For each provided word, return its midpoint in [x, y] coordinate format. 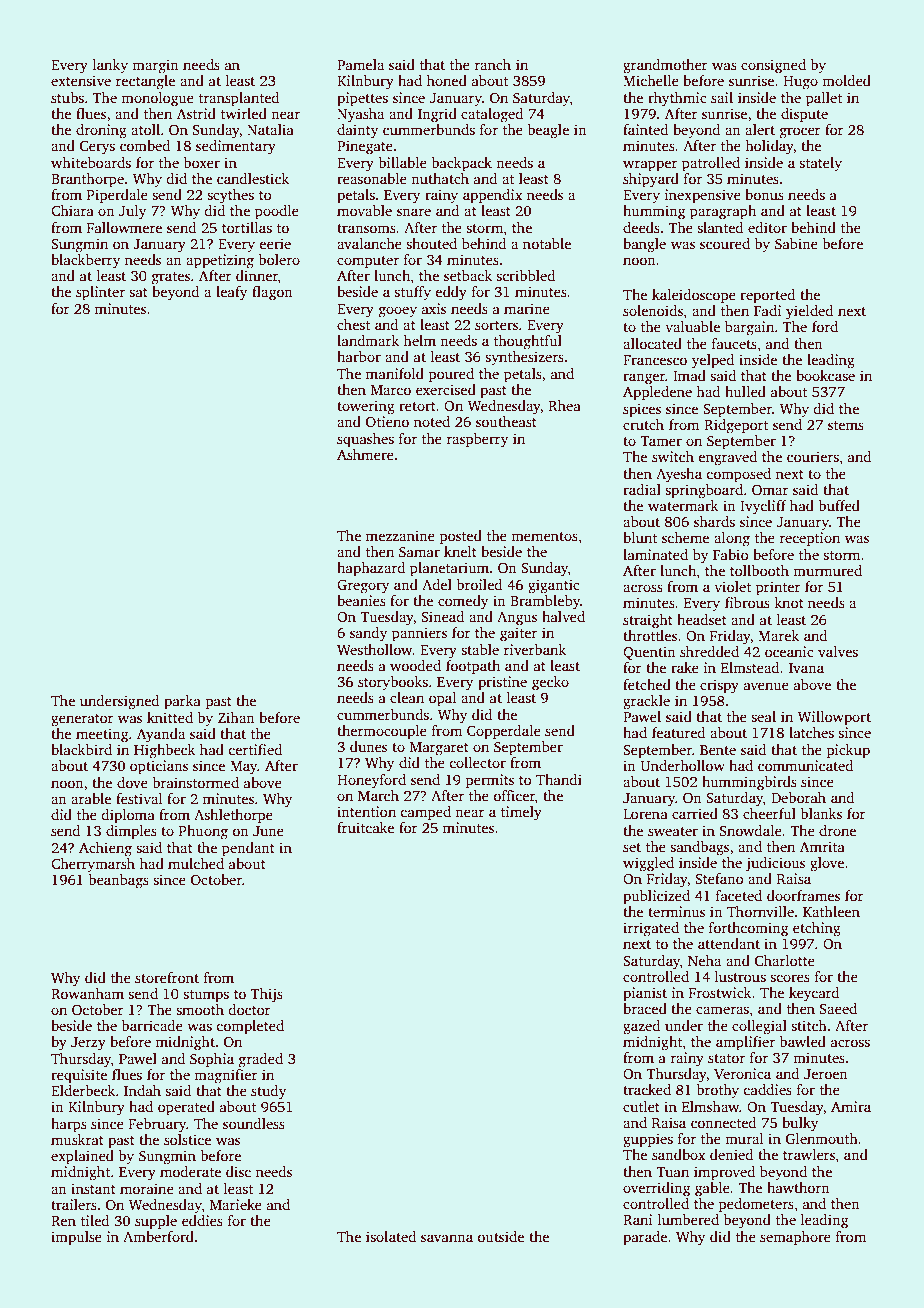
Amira [851, 1106]
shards [714, 521]
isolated [391, 1236]
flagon [272, 293]
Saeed [838, 1008]
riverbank [535, 649]
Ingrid [437, 115]
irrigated [651, 929]
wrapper [650, 166]
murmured [827, 570]
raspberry [477, 440]
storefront [167, 977]
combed [145, 145]
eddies [202, 1220]
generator [82, 720]
